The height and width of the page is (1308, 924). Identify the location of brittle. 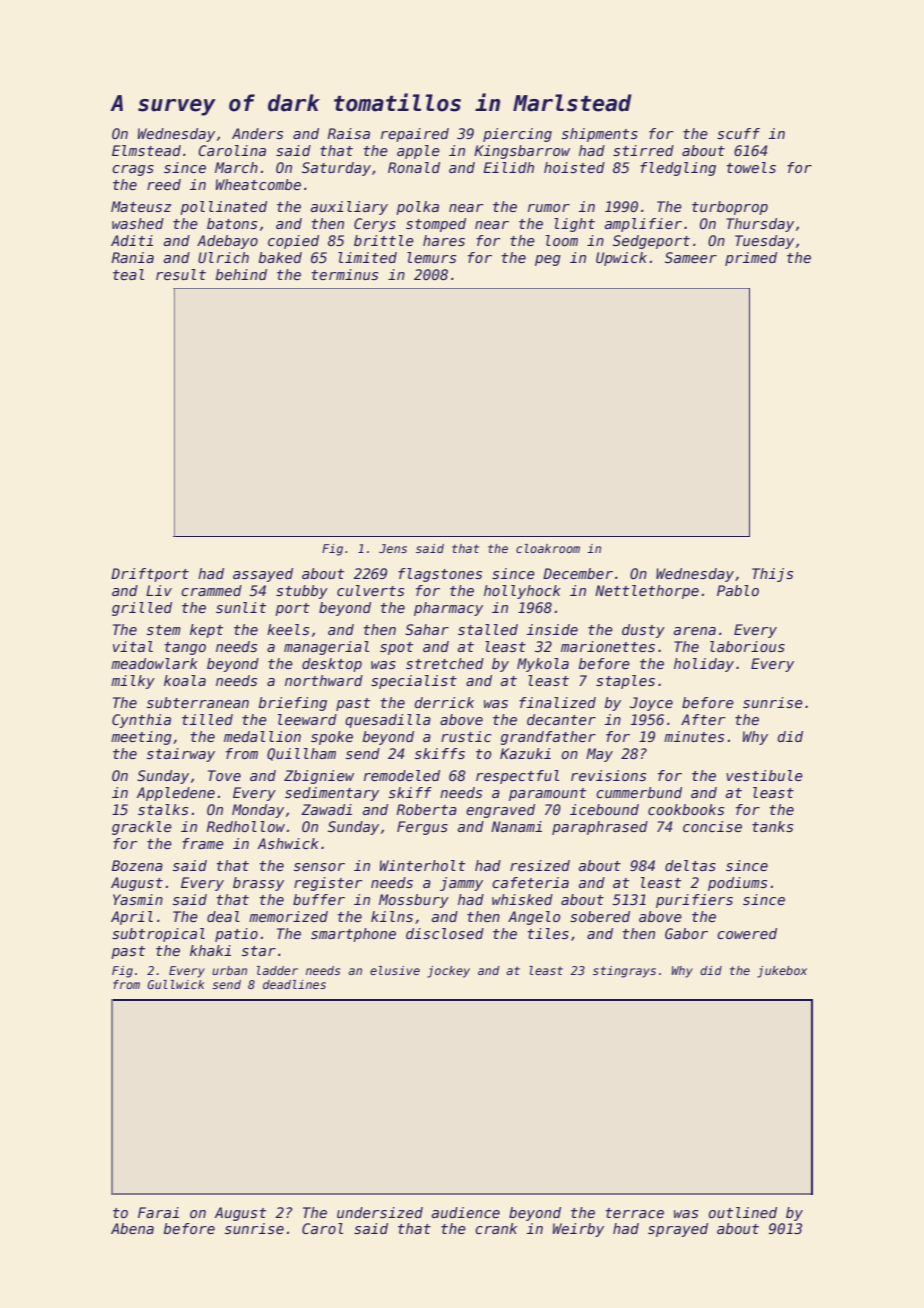
(384, 240).
